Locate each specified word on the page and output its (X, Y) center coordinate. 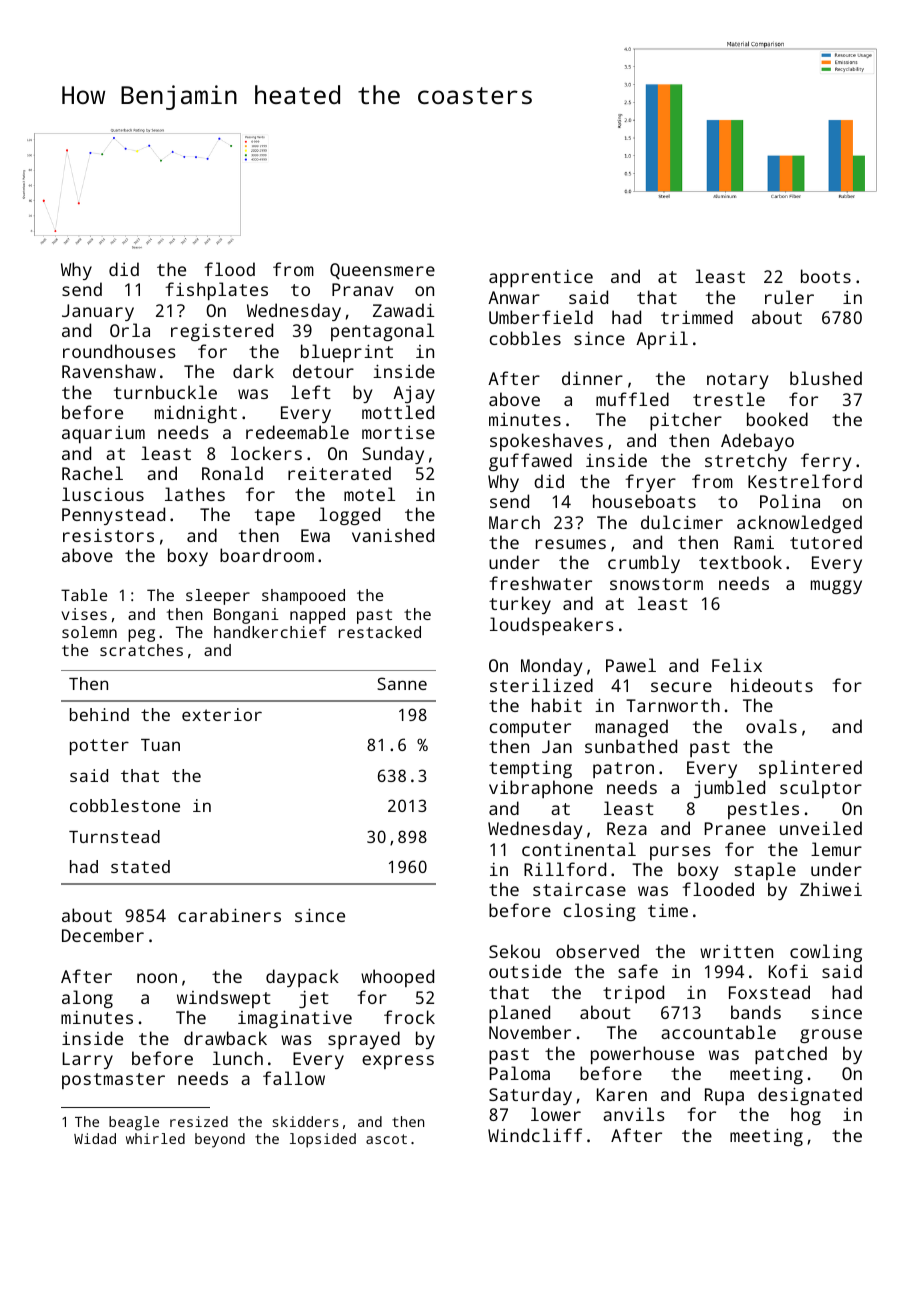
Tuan (160, 745)
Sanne (402, 683)
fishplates (216, 291)
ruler (789, 297)
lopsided (323, 1140)
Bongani (246, 616)
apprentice (541, 278)
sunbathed (631, 746)
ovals (771, 726)
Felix (737, 665)
